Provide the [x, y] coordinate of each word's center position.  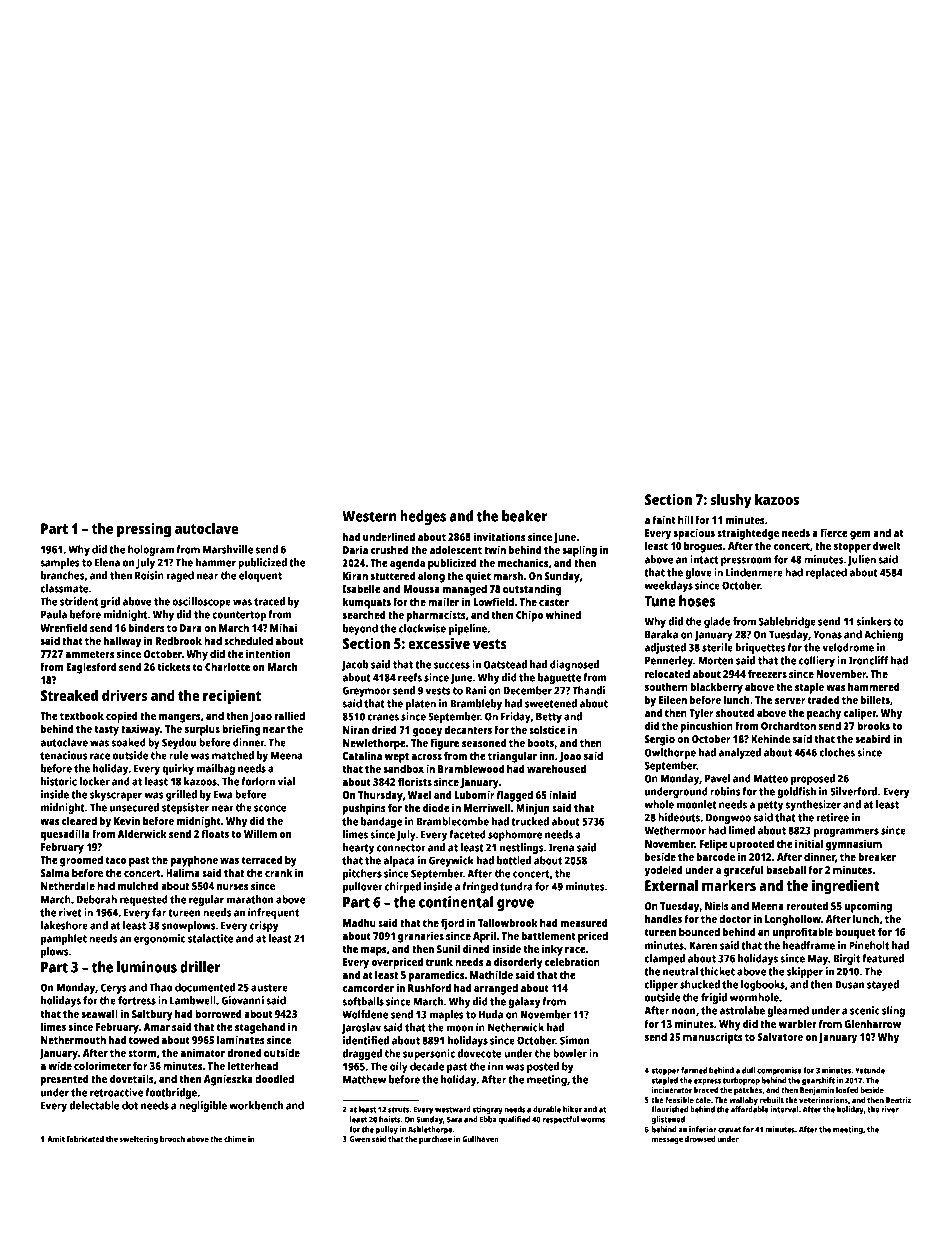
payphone [194, 861]
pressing [144, 530]
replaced [826, 573]
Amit [56, 1138]
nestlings [521, 848]
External [671, 885]
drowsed [700, 1138]
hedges [423, 517]
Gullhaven [480, 1138]
